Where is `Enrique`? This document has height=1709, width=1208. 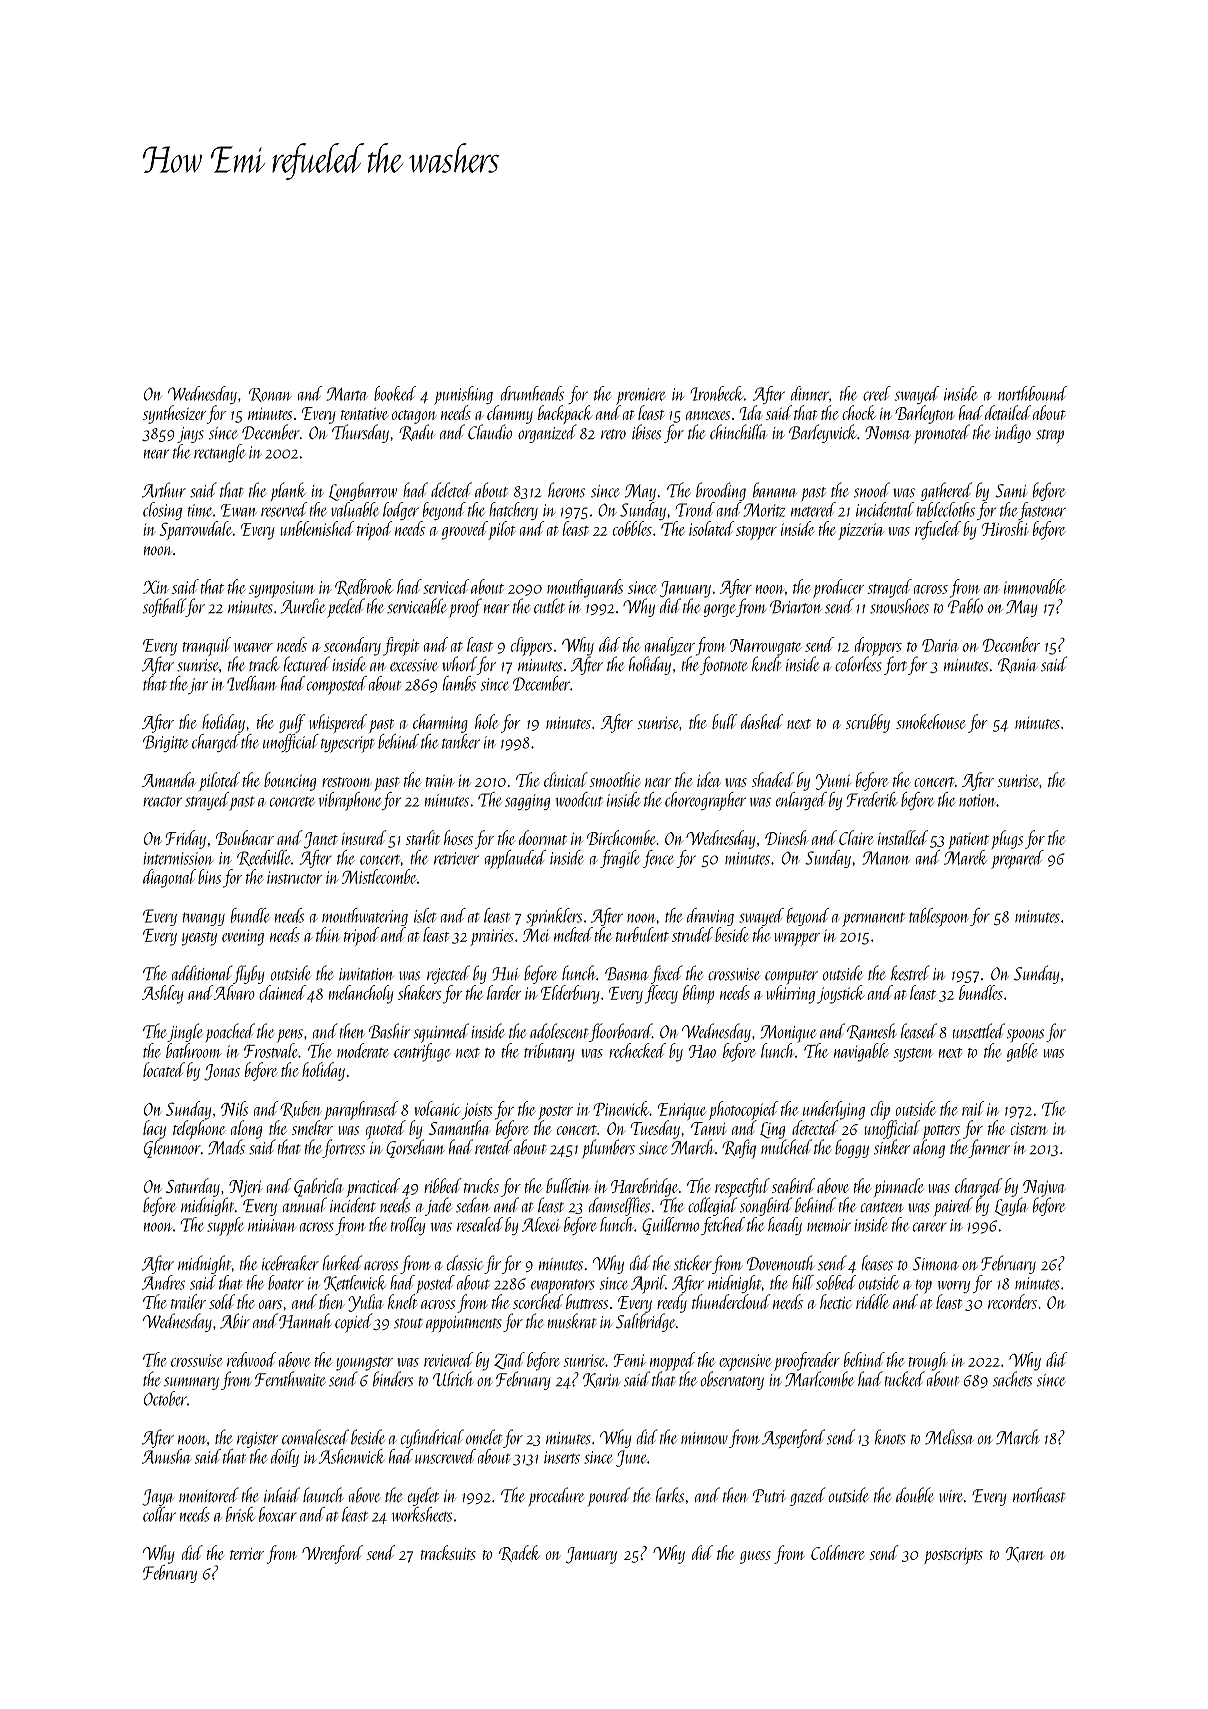
Enrique is located at coordinates (682, 1111).
